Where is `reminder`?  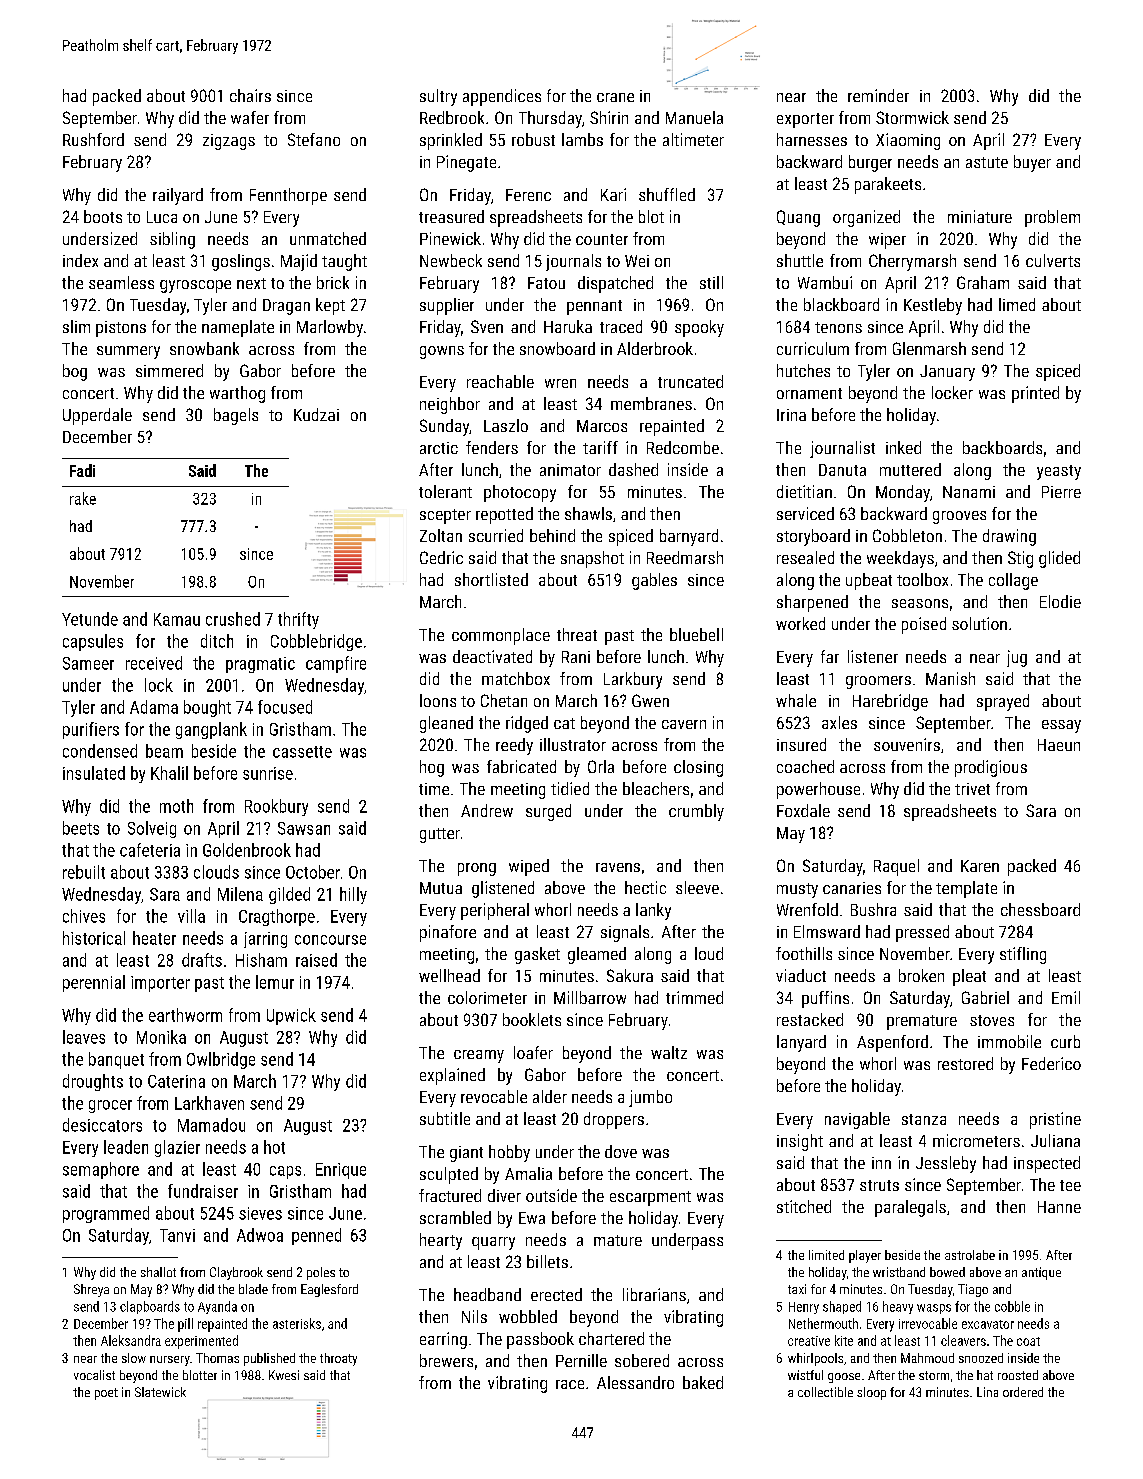
reminder is located at coordinates (878, 95).
